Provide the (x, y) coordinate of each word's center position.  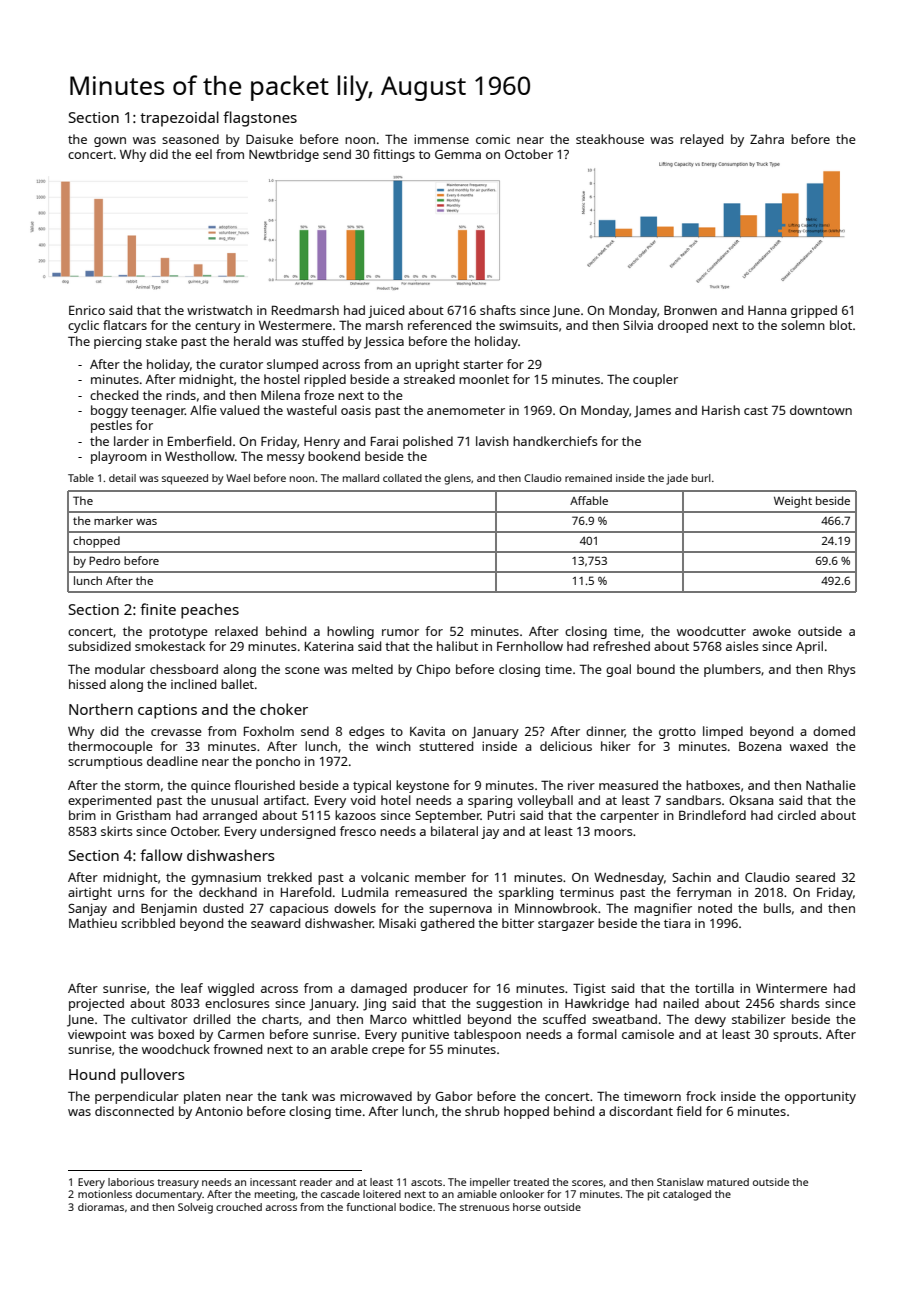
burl (701, 478)
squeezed (185, 479)
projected (96, 1004)
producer (441, 989)
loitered (382, 1194)
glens (457, 479)
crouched (239, 1207)
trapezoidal (179, 119)
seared (815, 877)
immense (441, 139)
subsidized (99, 646)
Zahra (767, 139)
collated (402, 478)
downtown (821, 410)
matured (728, 1182)
